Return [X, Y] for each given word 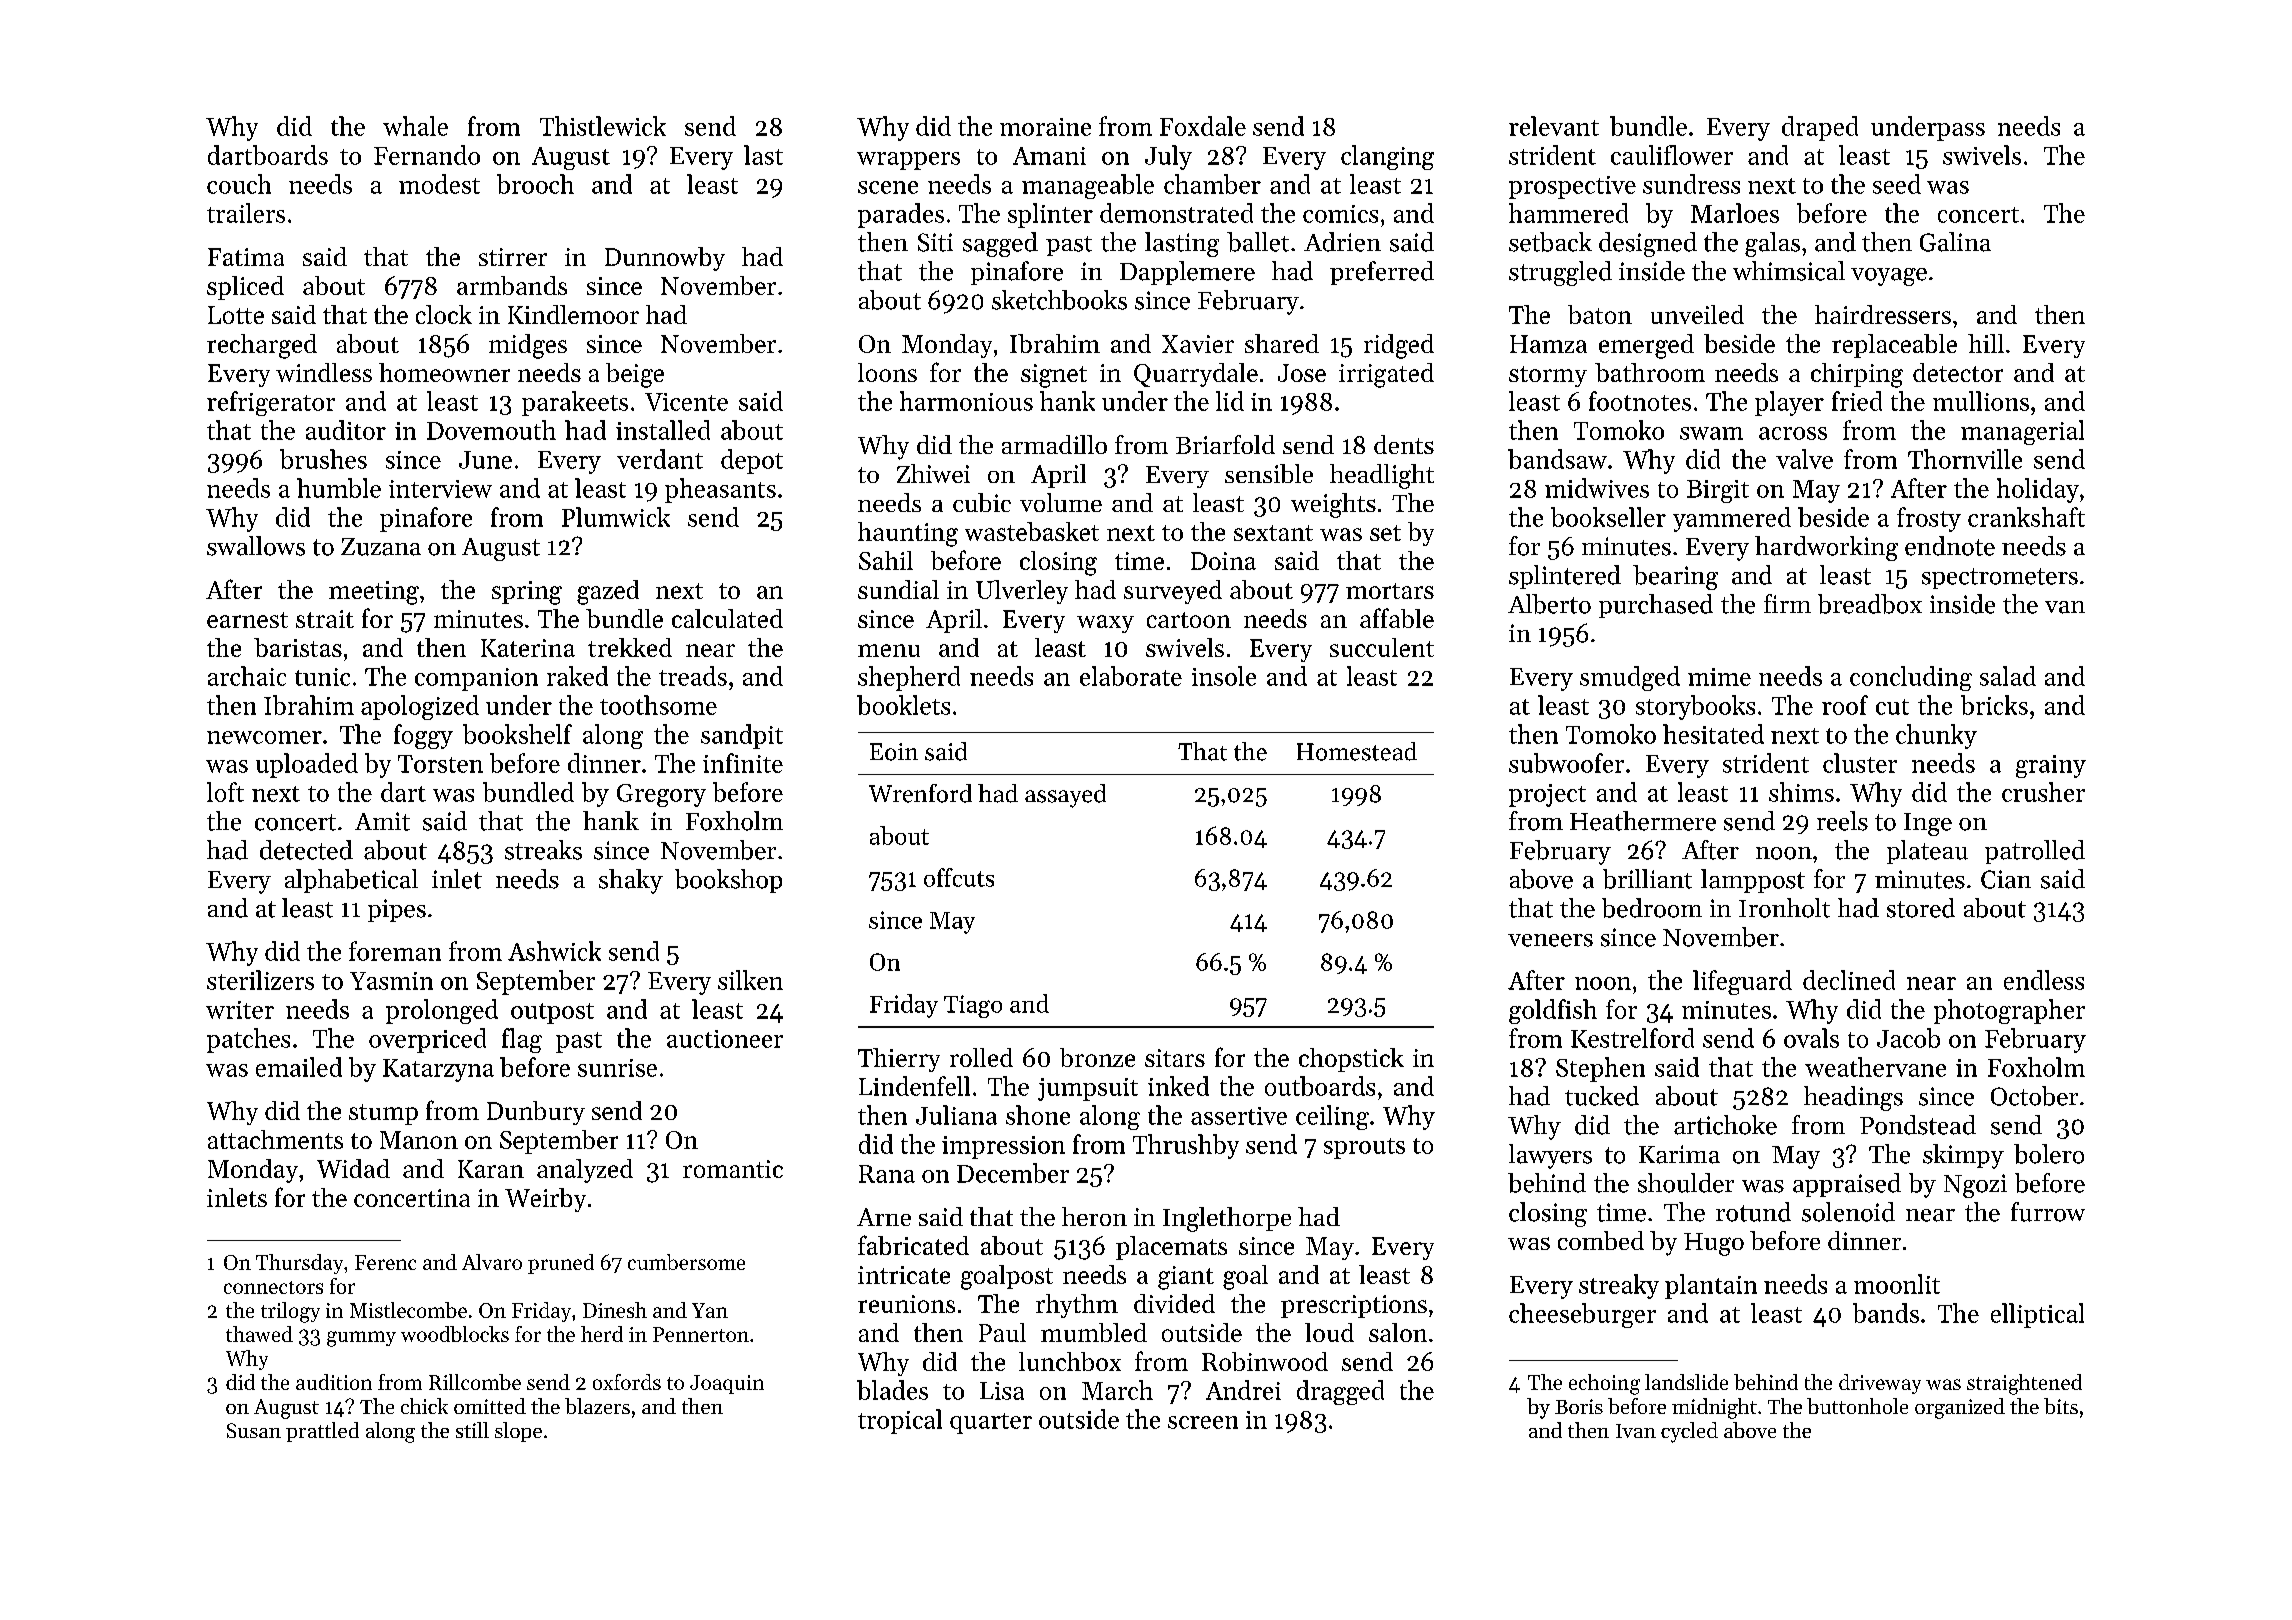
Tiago [973, 1006]
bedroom [1652, 908]
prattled [322, 1432]
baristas [298, 647]
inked [1178, 1086]
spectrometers [2000, 578]
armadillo [1054, 444]
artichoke [1725, 1125]
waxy [1105, 624]
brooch [535, 184]
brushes [323, 459]
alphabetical [351, 881]
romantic [733, 1169]
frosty [1929, 519]
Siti [935, 242]
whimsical [1789, 271]
